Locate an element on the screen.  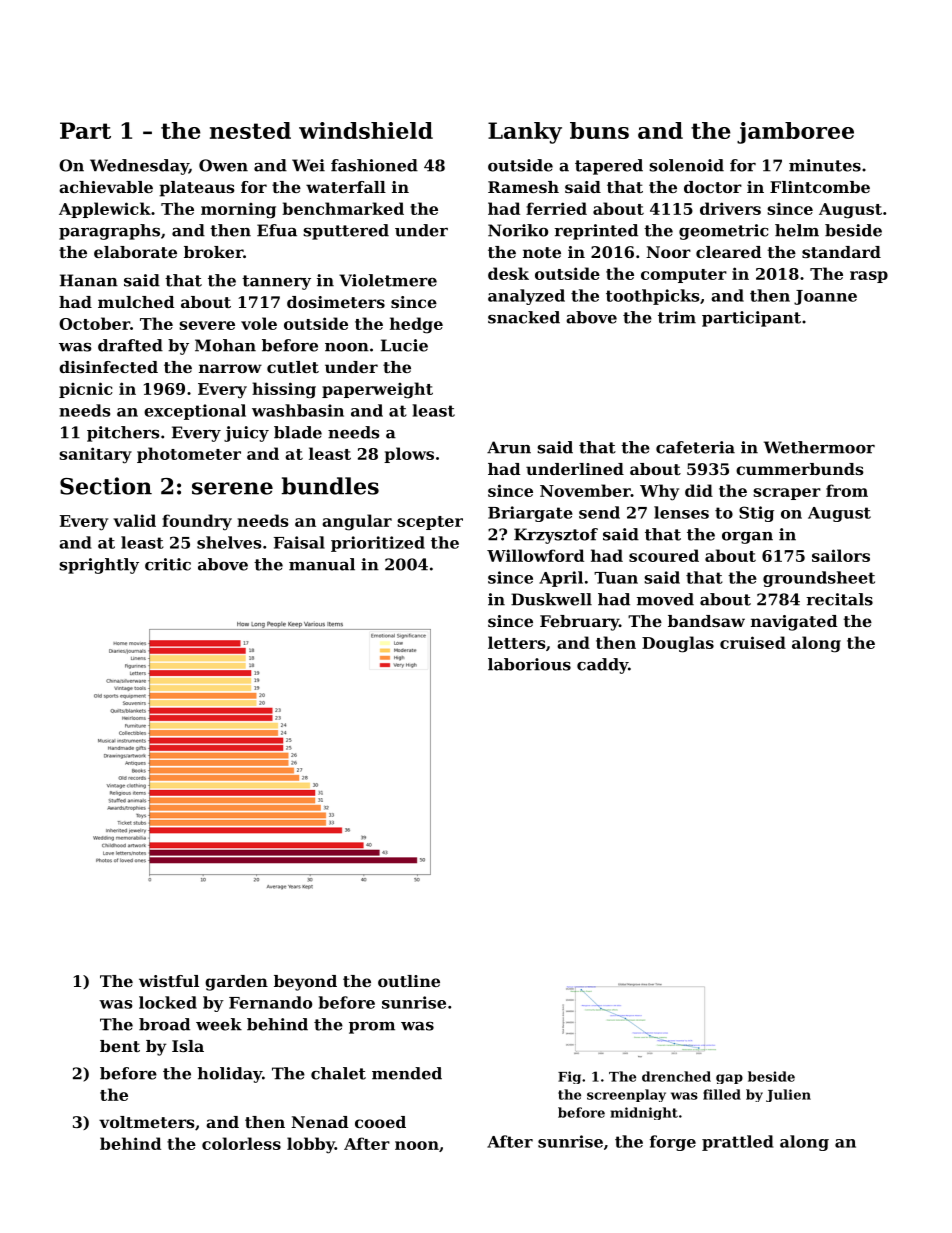
exceptional is located at coordinates (195, 412).
